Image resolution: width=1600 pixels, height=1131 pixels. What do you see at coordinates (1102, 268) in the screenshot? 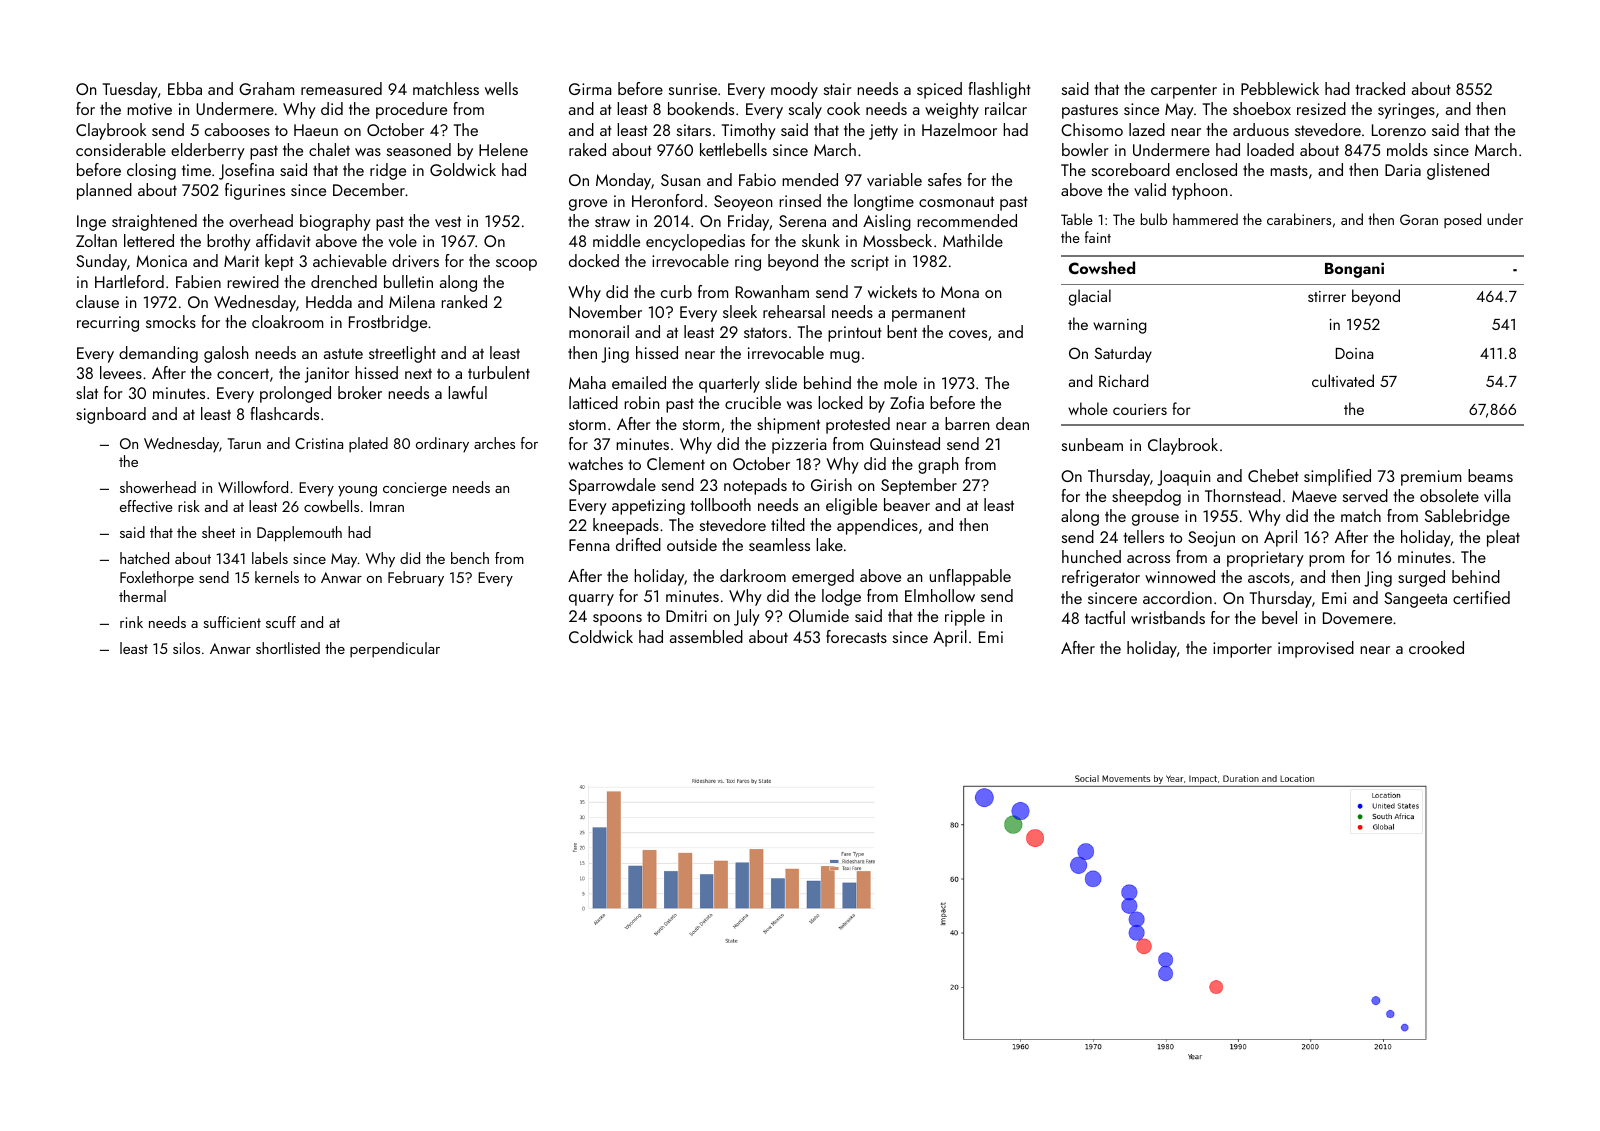
I see `Cowshed` at bounding box center [1102, 268].
